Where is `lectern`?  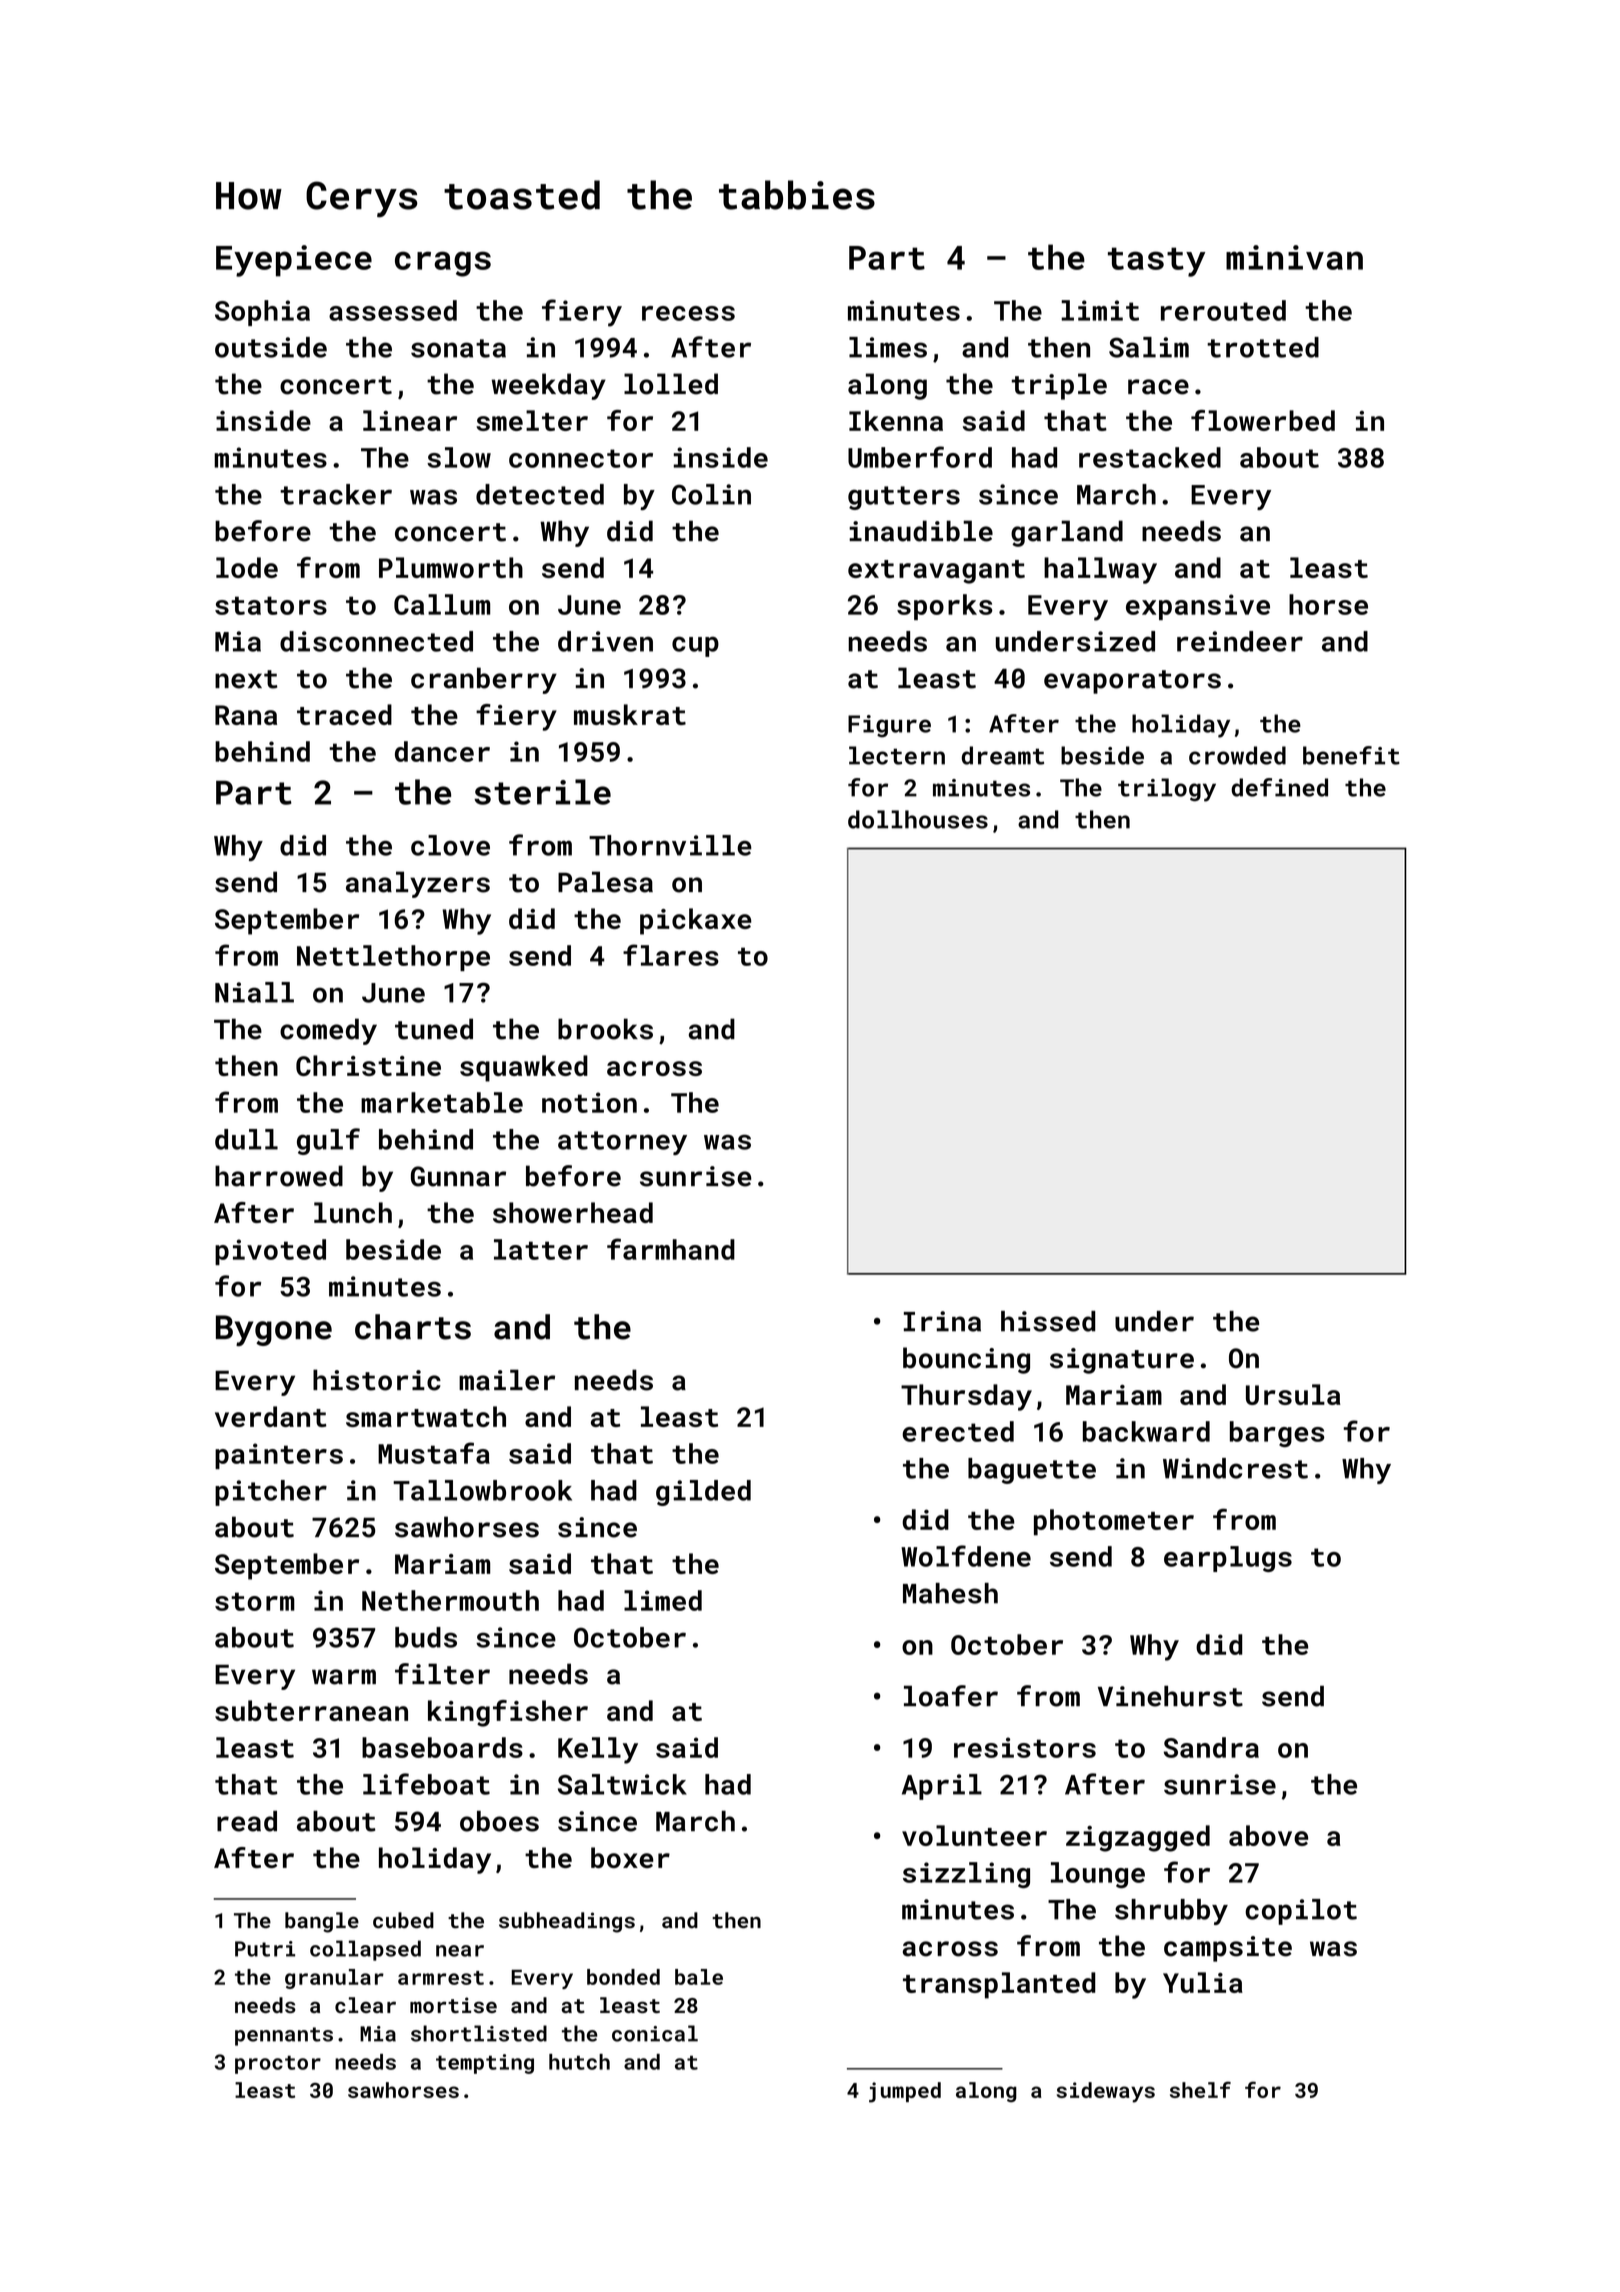
lectern is located at coordinates (897, 755).
